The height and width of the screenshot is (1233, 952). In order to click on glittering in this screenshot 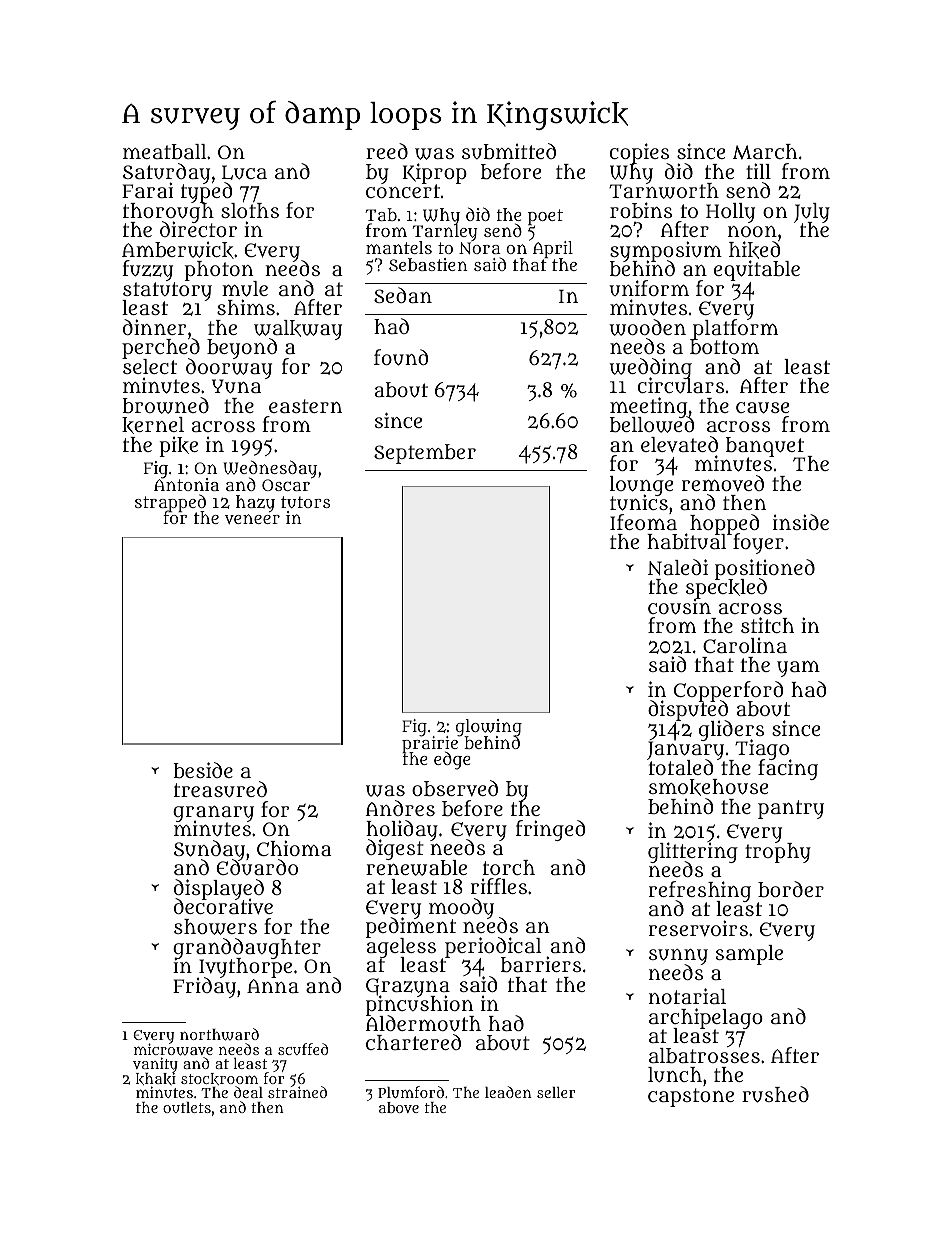, I will do `click(693, 853)`.
